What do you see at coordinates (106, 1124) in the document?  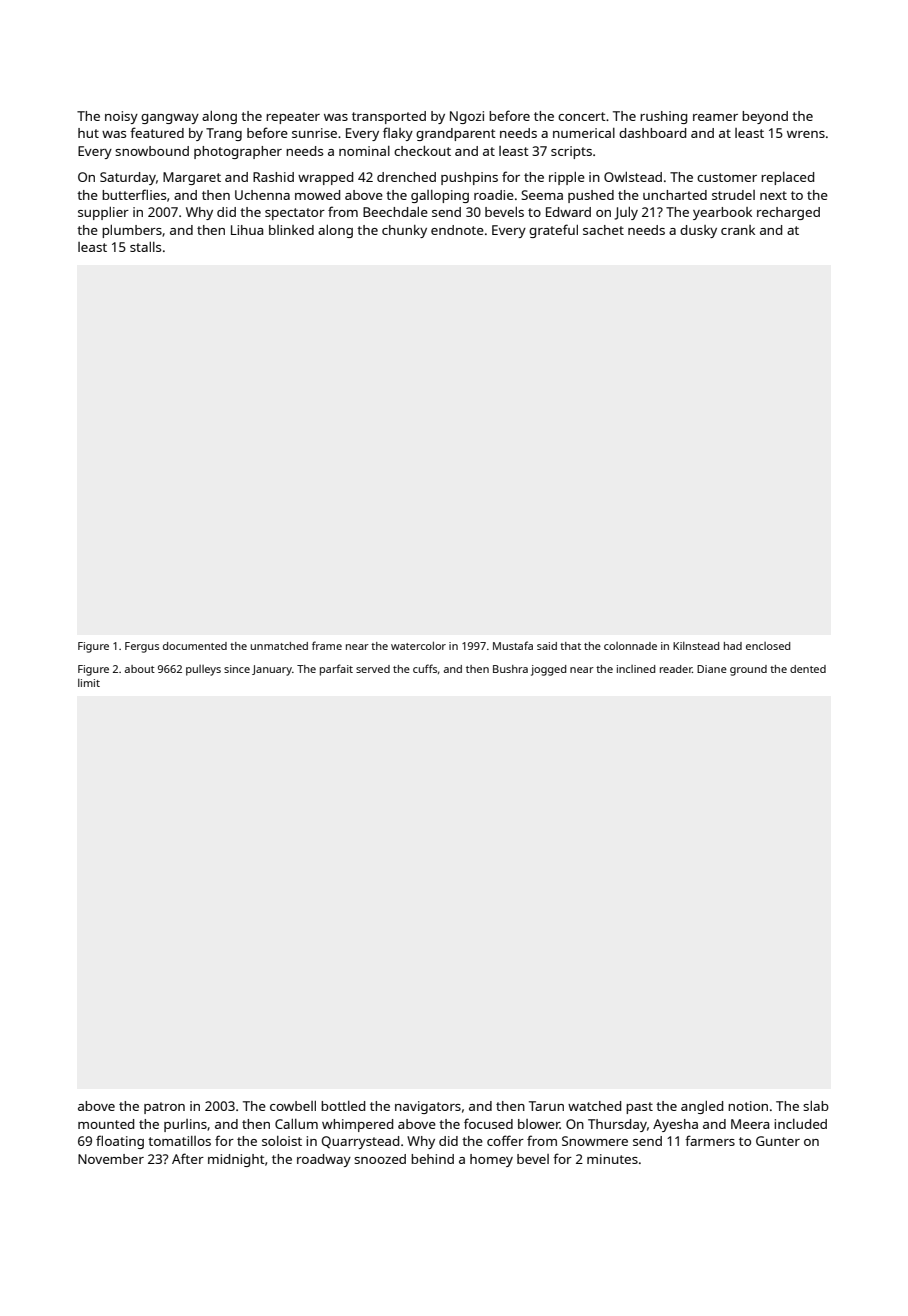 I see `mounted` at bounding box center [106, 1124].
